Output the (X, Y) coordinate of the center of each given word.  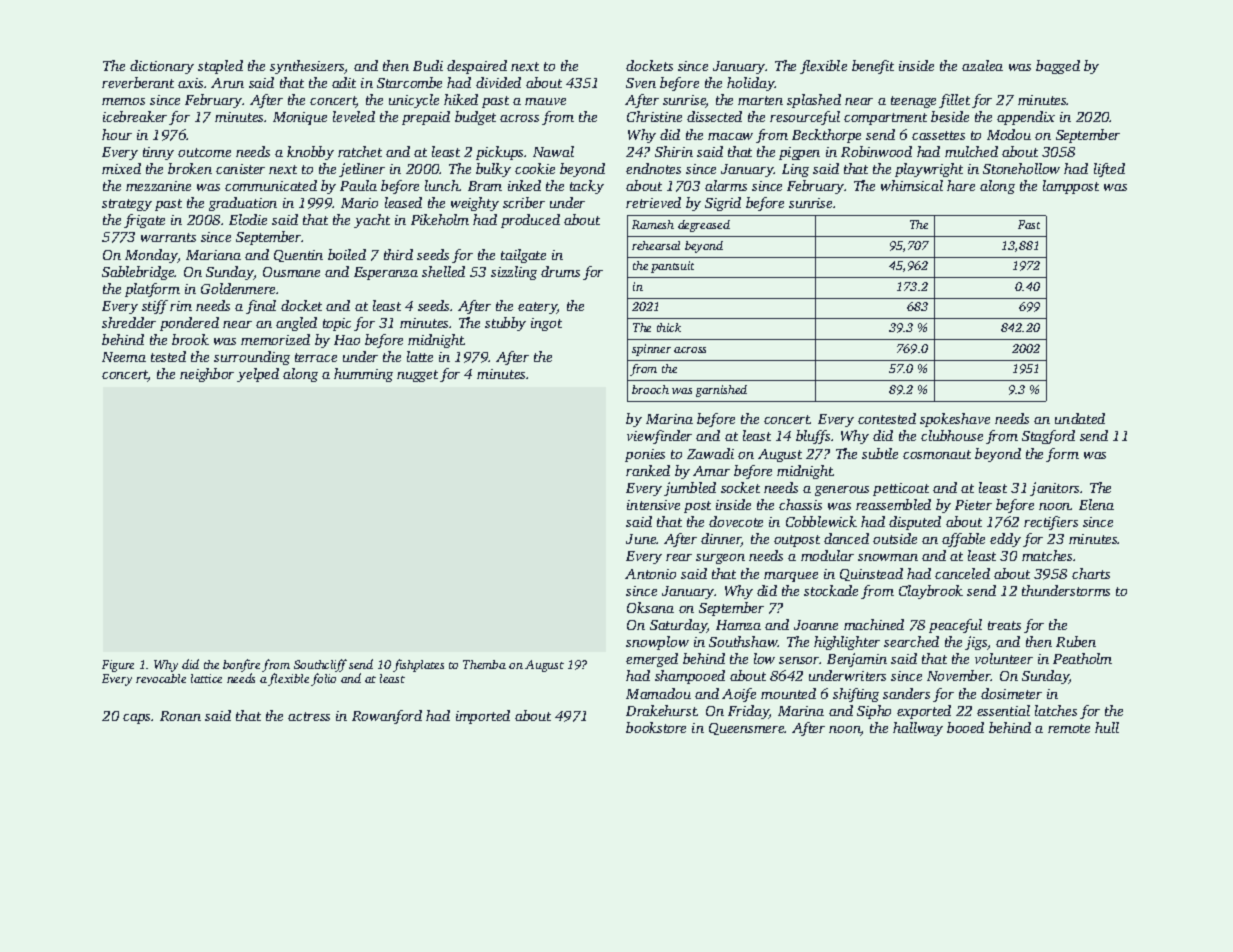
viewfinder (659, 437)
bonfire (241, 665)
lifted (1109, 170)
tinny (158, 153)
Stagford (1048, 437)
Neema (124, 357)
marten (760, 100)
